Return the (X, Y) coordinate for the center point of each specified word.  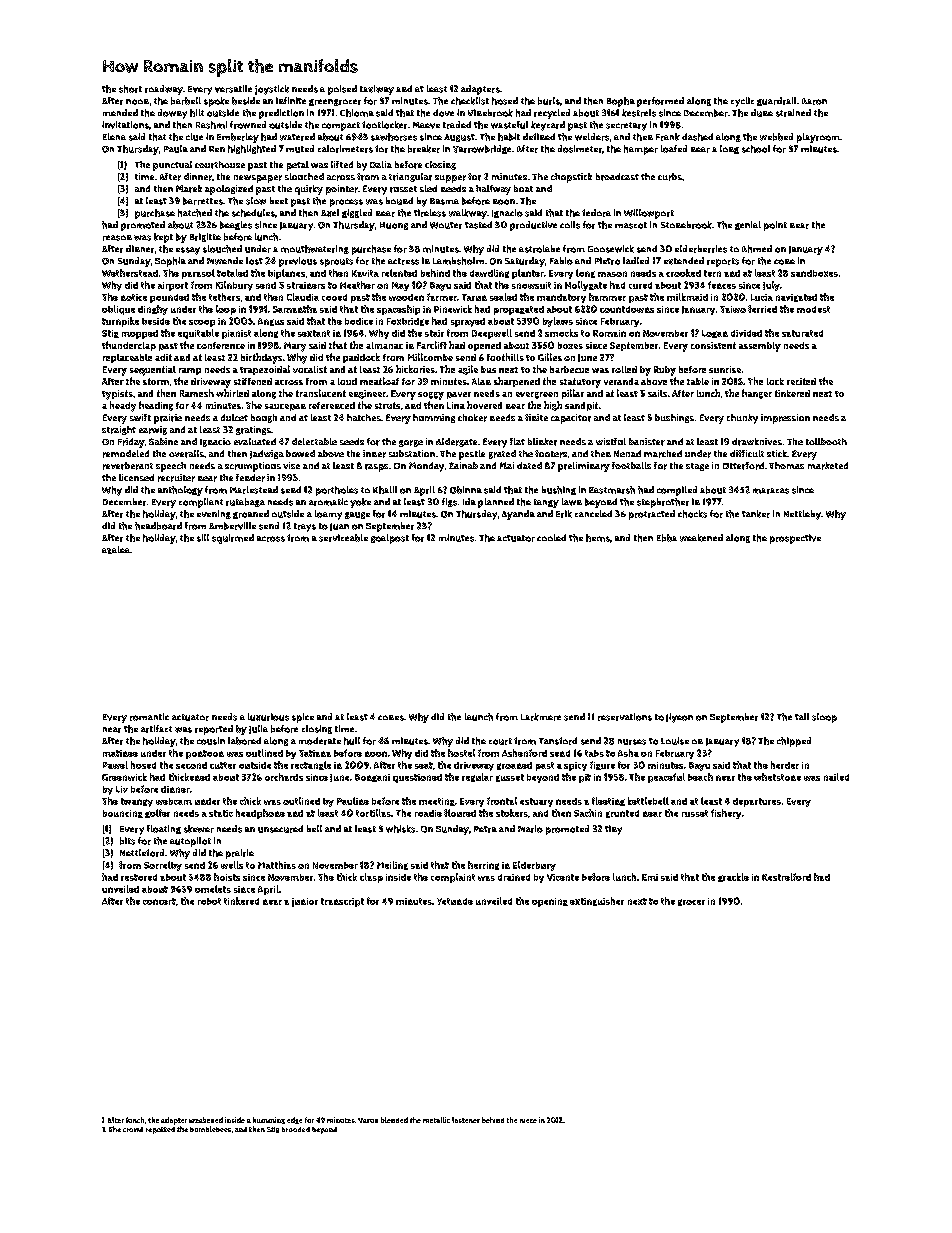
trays (305, 527)
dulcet (234, 417)
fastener (466, 1120)
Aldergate (456, 442)
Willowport (649, 214)
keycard (548, 126)
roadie (428, 813)
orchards (284, 777)
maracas (771, 491)
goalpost (390, 539)
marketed (828, 466)
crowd (133, 1129)
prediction (281, 114)
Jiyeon (679, 718)
